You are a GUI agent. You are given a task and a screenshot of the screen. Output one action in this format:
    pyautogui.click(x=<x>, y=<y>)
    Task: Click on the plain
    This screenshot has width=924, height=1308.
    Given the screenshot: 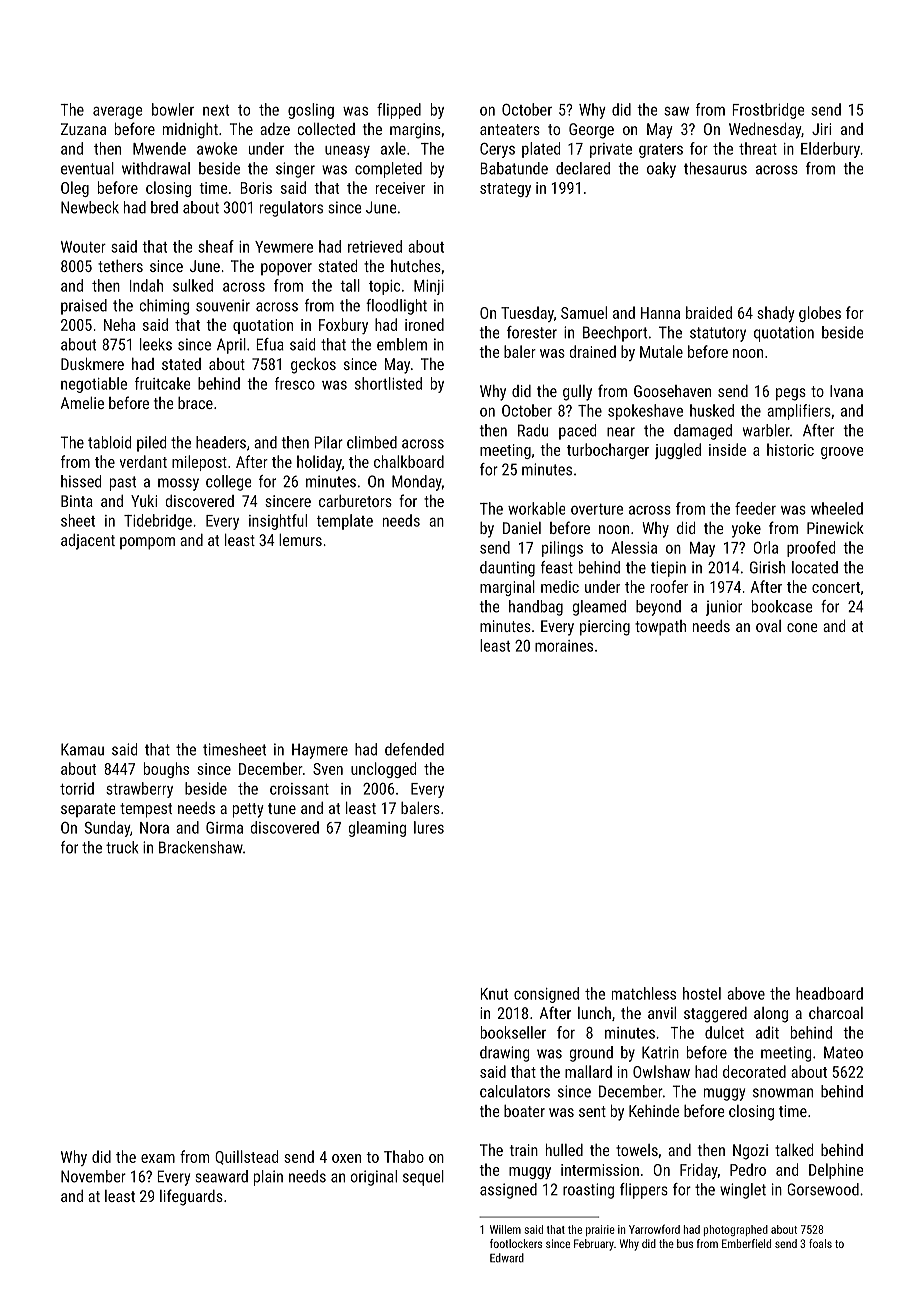 What is the action you would take?
    pyautogui.click(x=268, y=1178)
